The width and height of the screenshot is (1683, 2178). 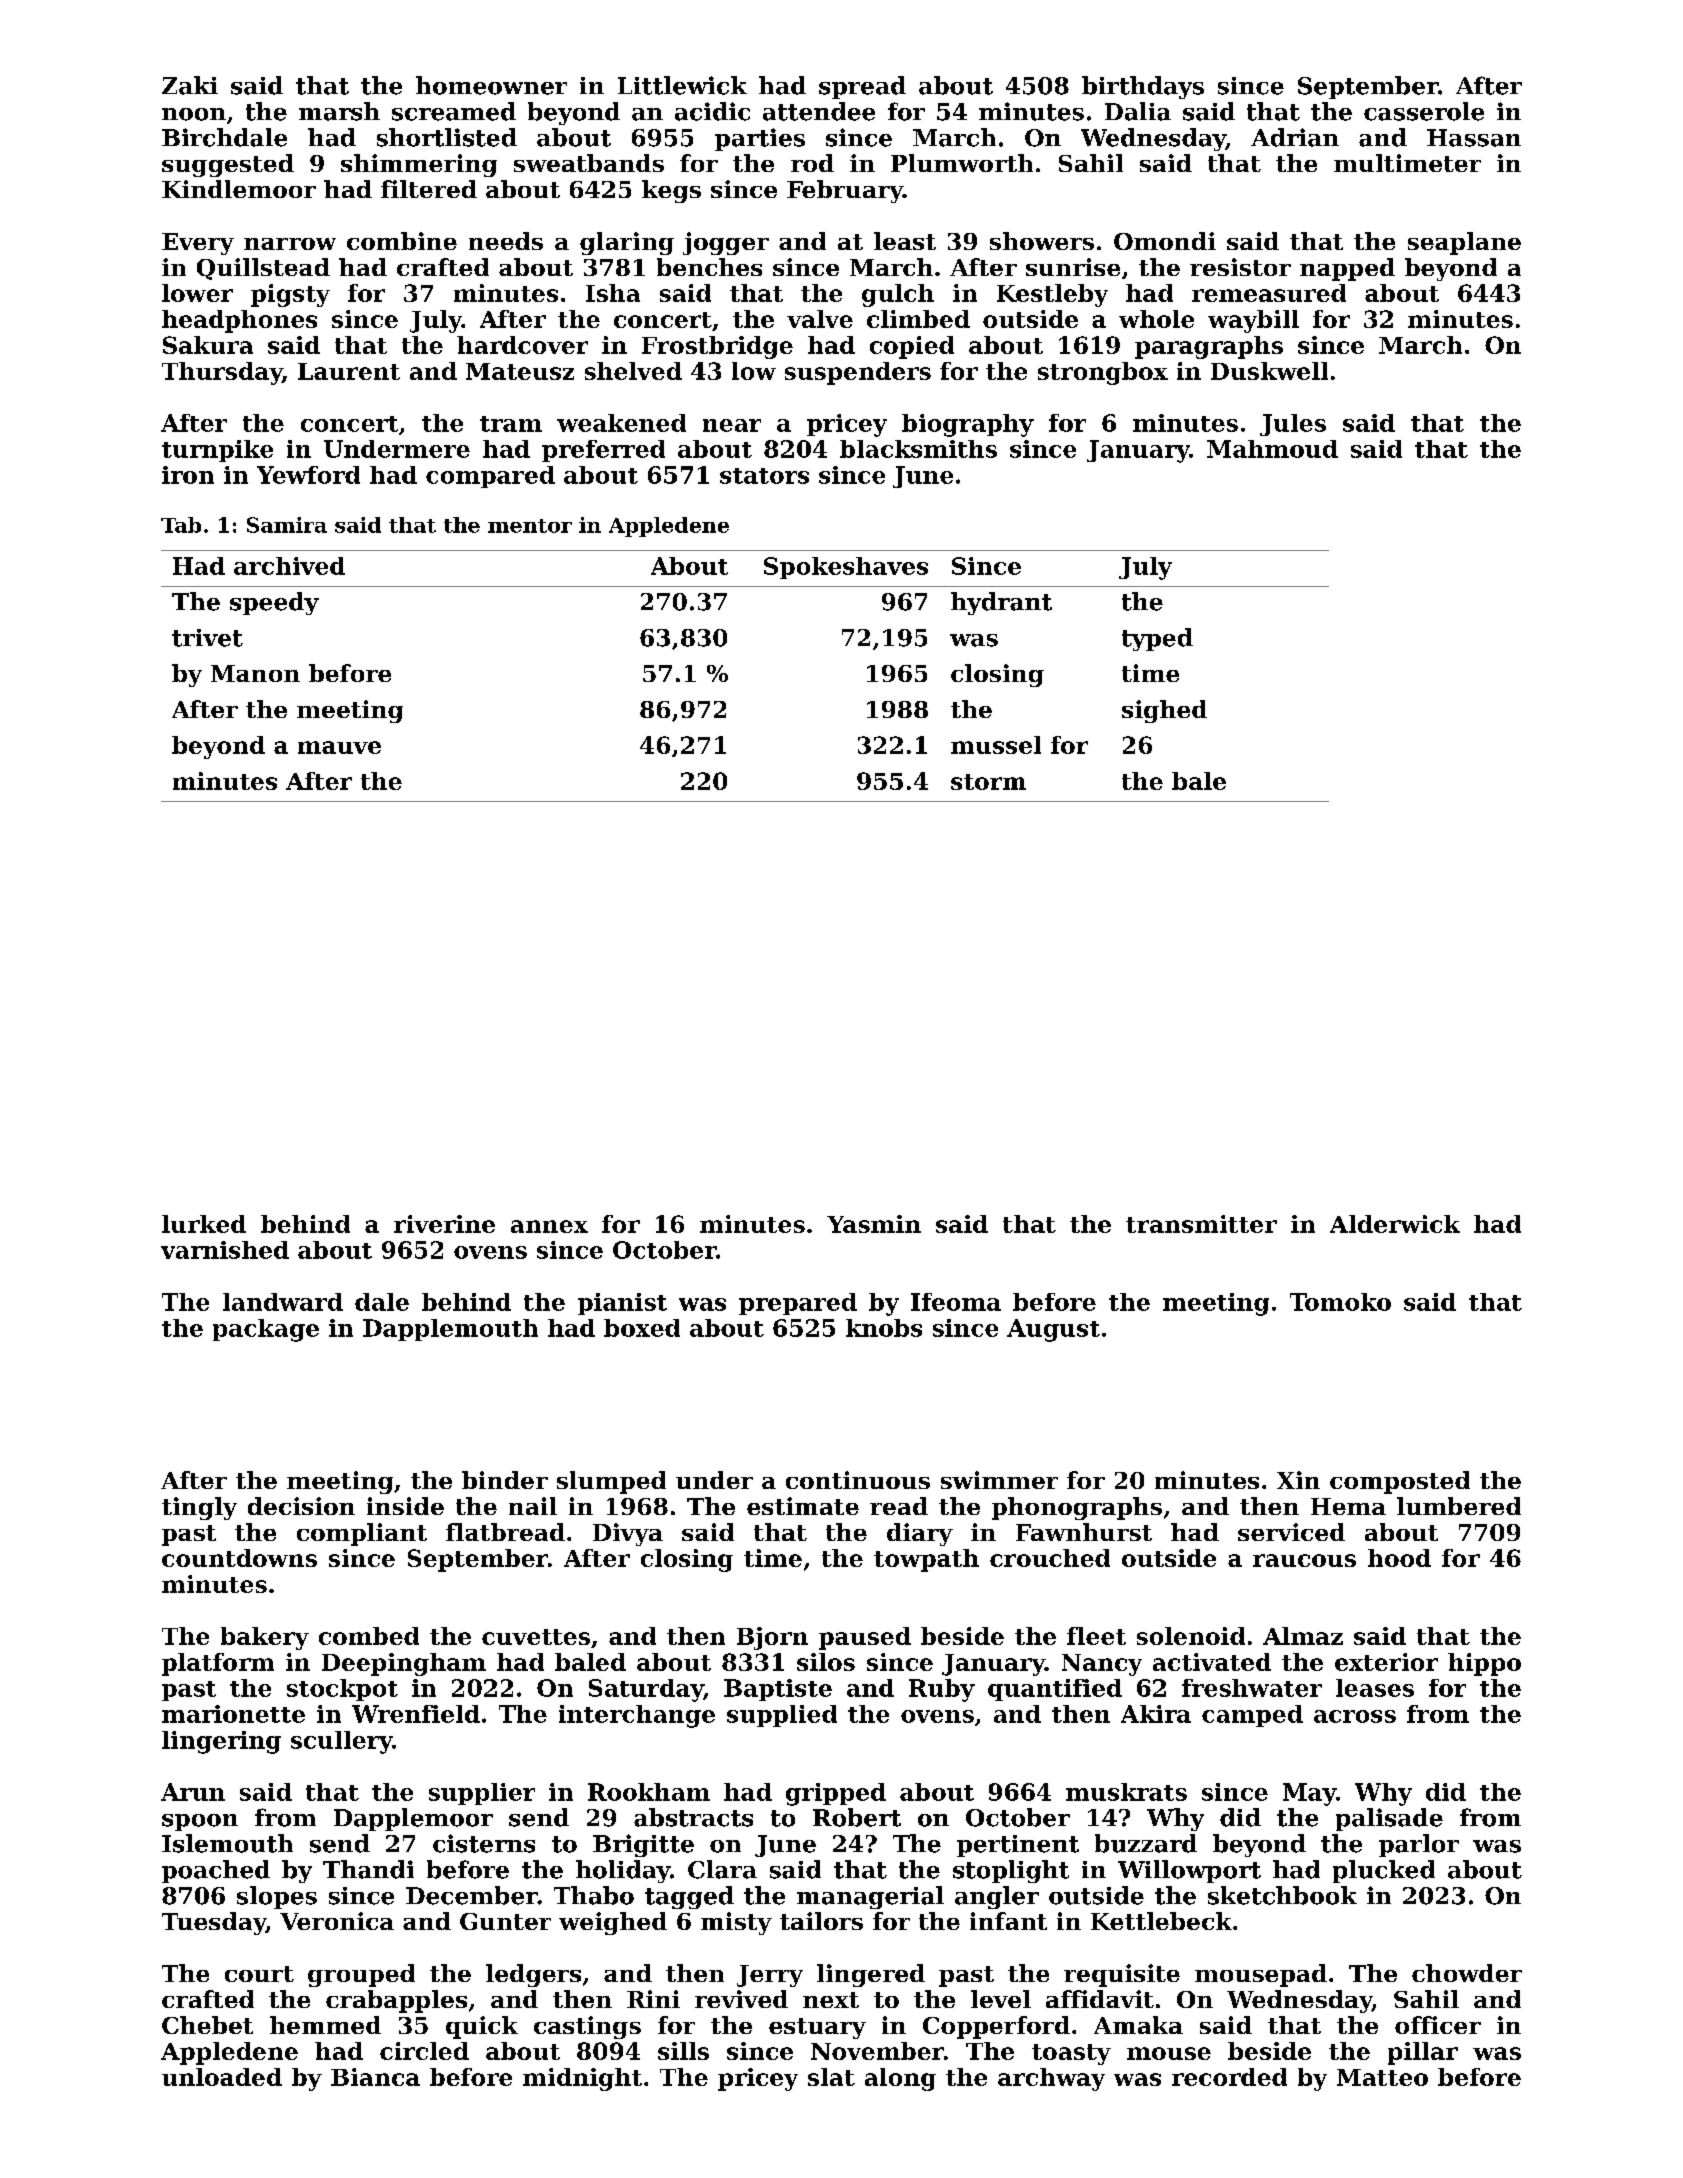 I want to click on lingering, so click(x=221, y=1742).
